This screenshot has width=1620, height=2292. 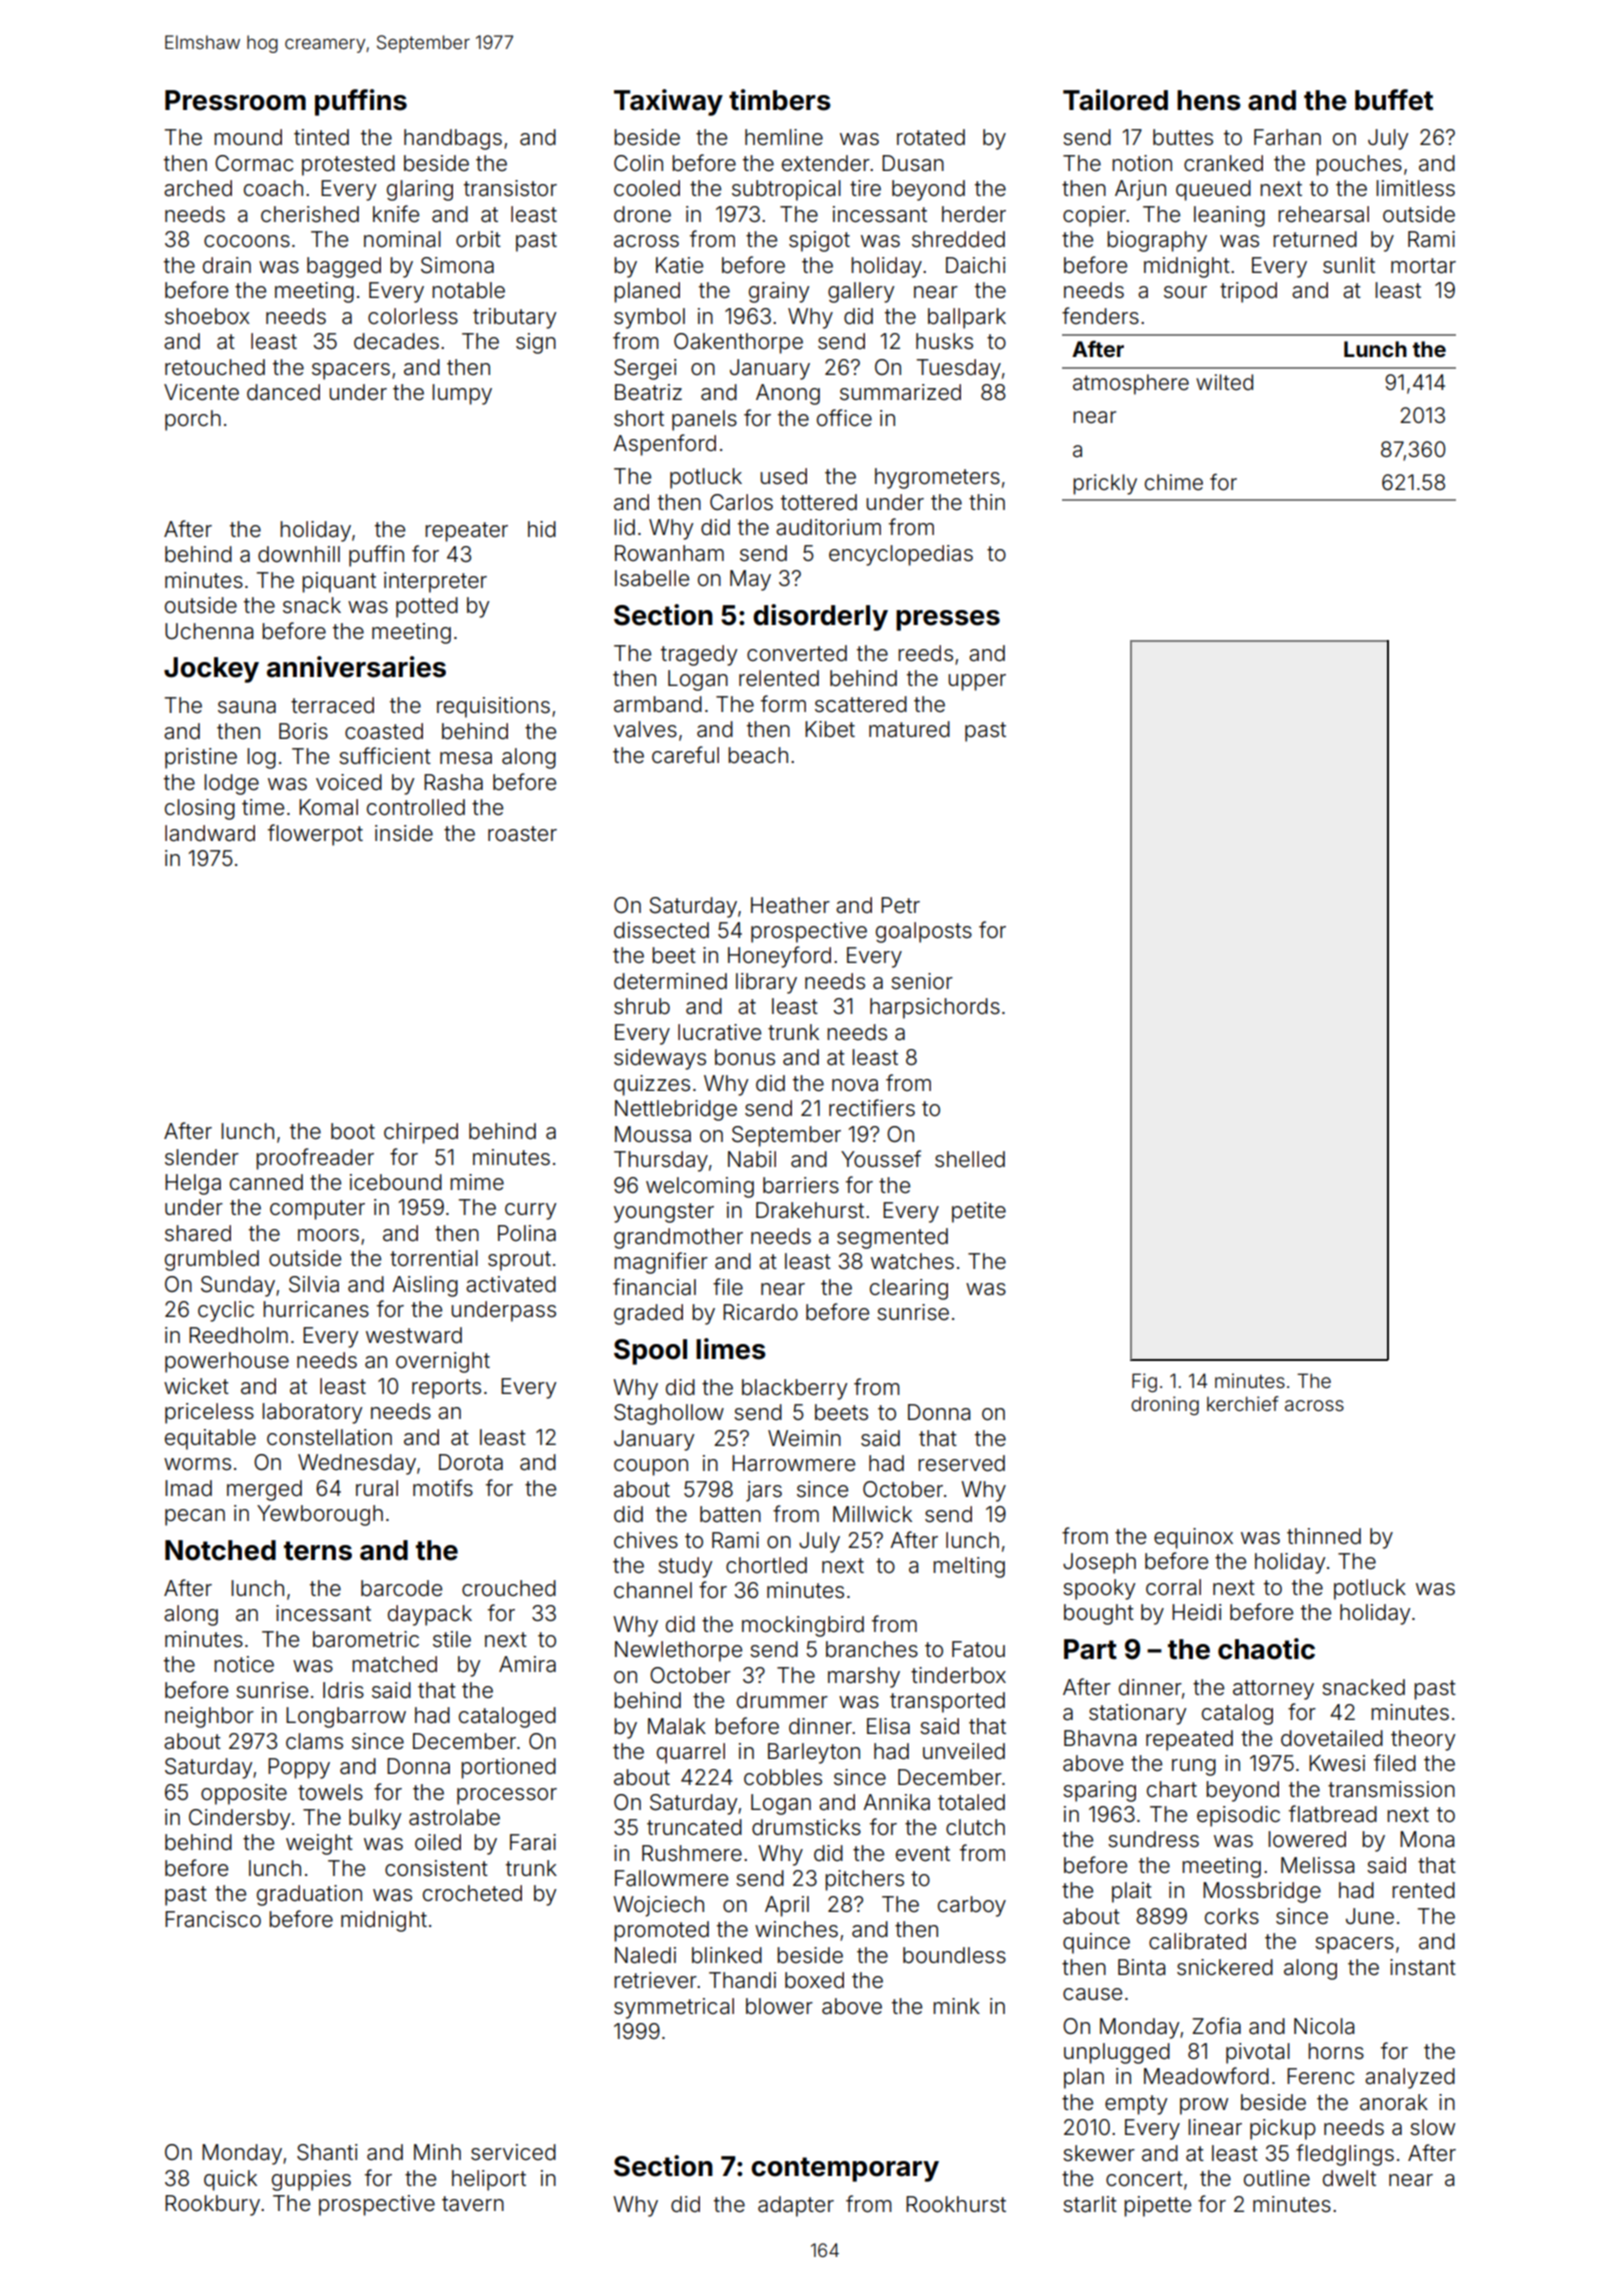 I want to click on lumpy, so click(x=462, y=394).
